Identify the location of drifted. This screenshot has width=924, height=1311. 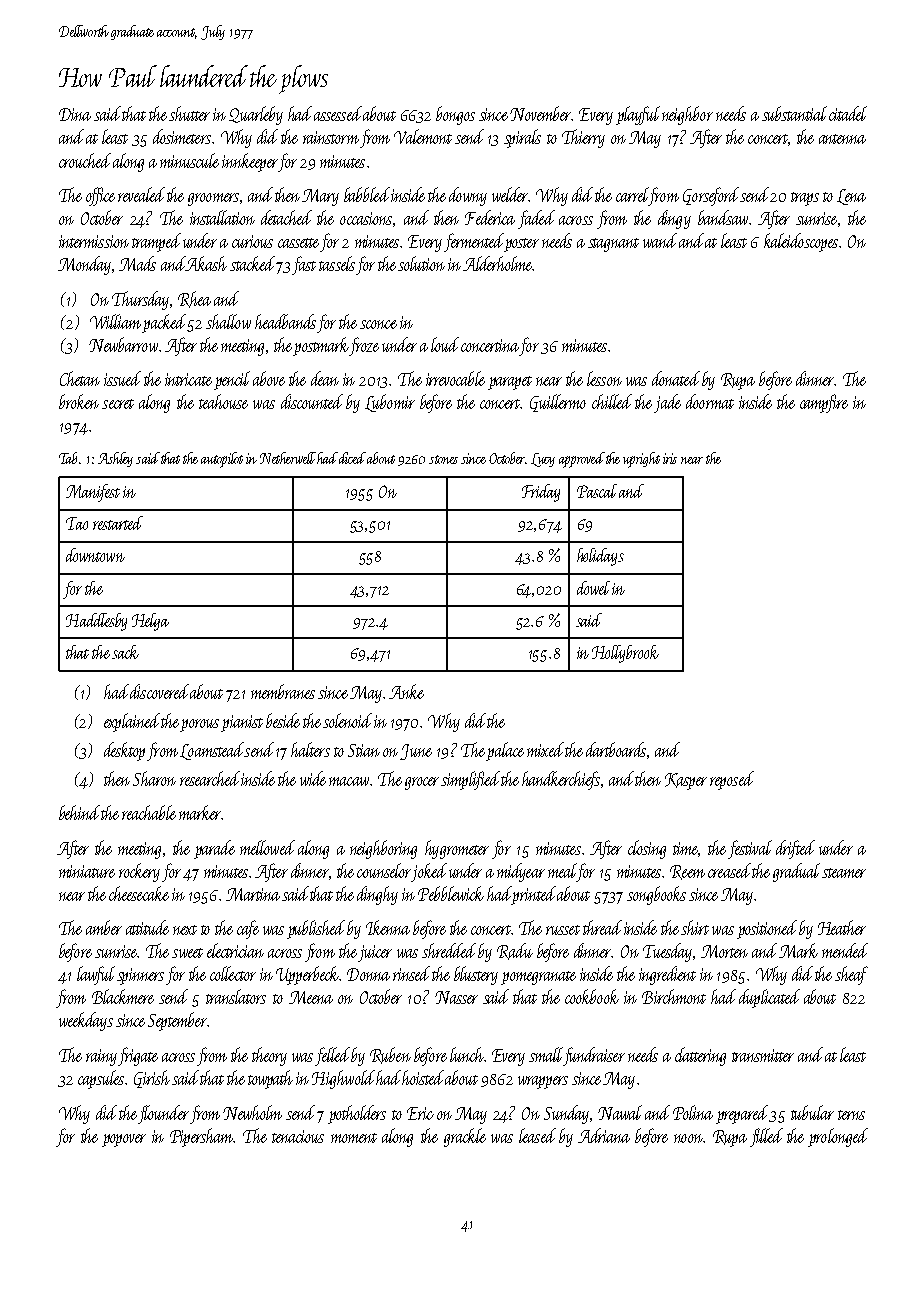
(795, 849).
